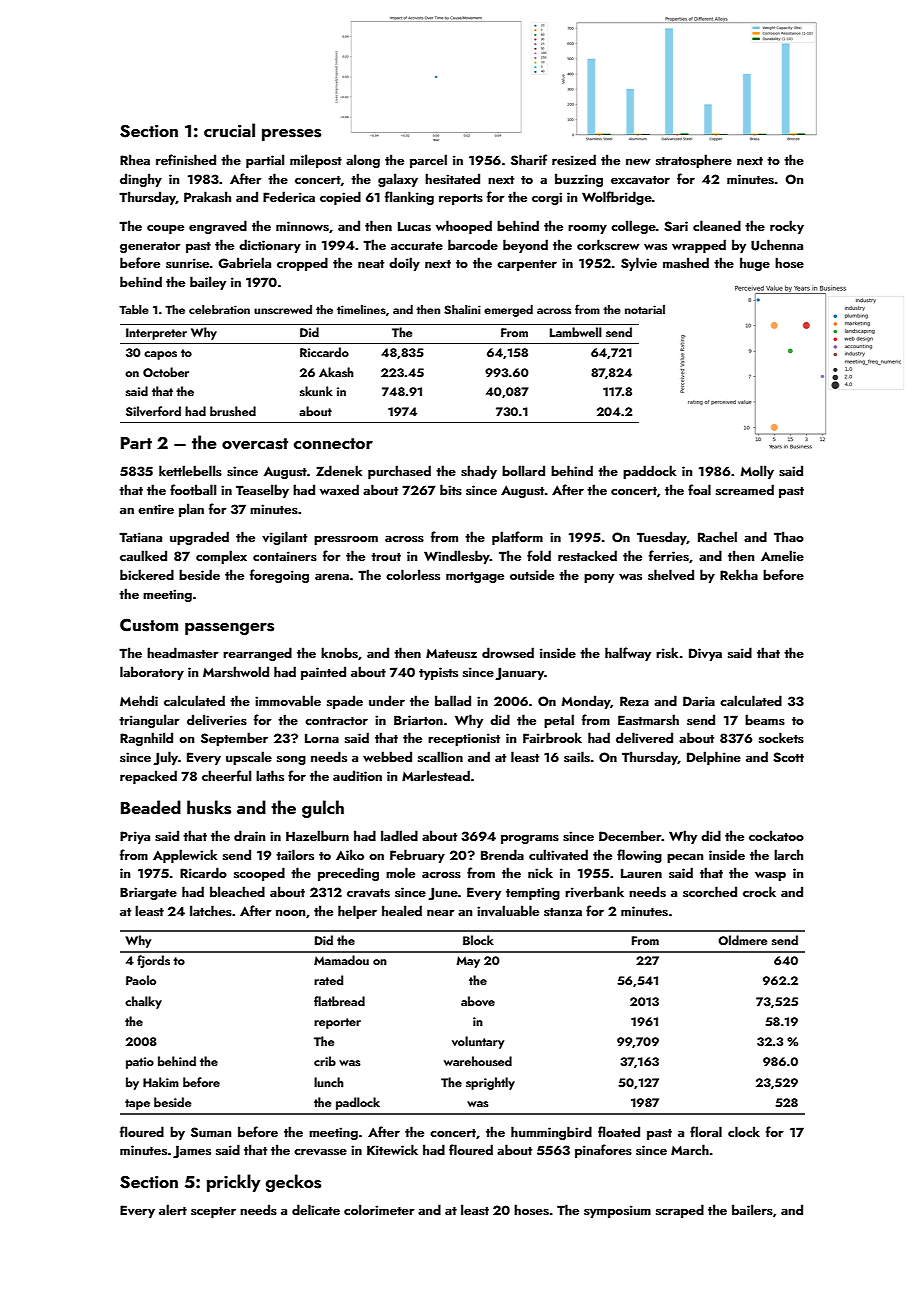  What do you see at coordinates (153, 411) in the screenshot?
I see `Silverford` at bounding box center [153, 411].
